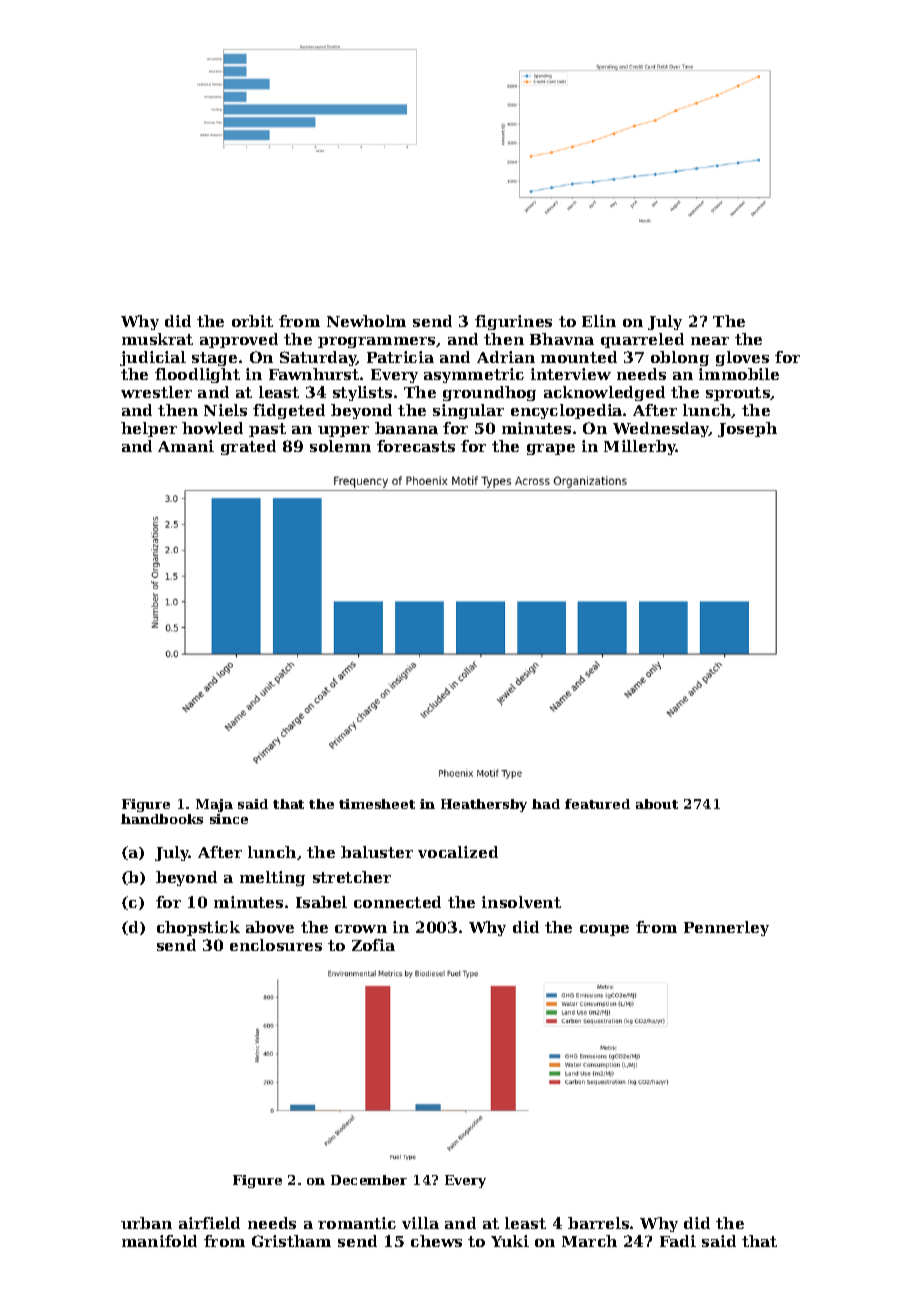 The height and width of the document is (1308, 924). Describe the element at coordinates (484, 805) in the document. I see `Heathersby` at that location.
